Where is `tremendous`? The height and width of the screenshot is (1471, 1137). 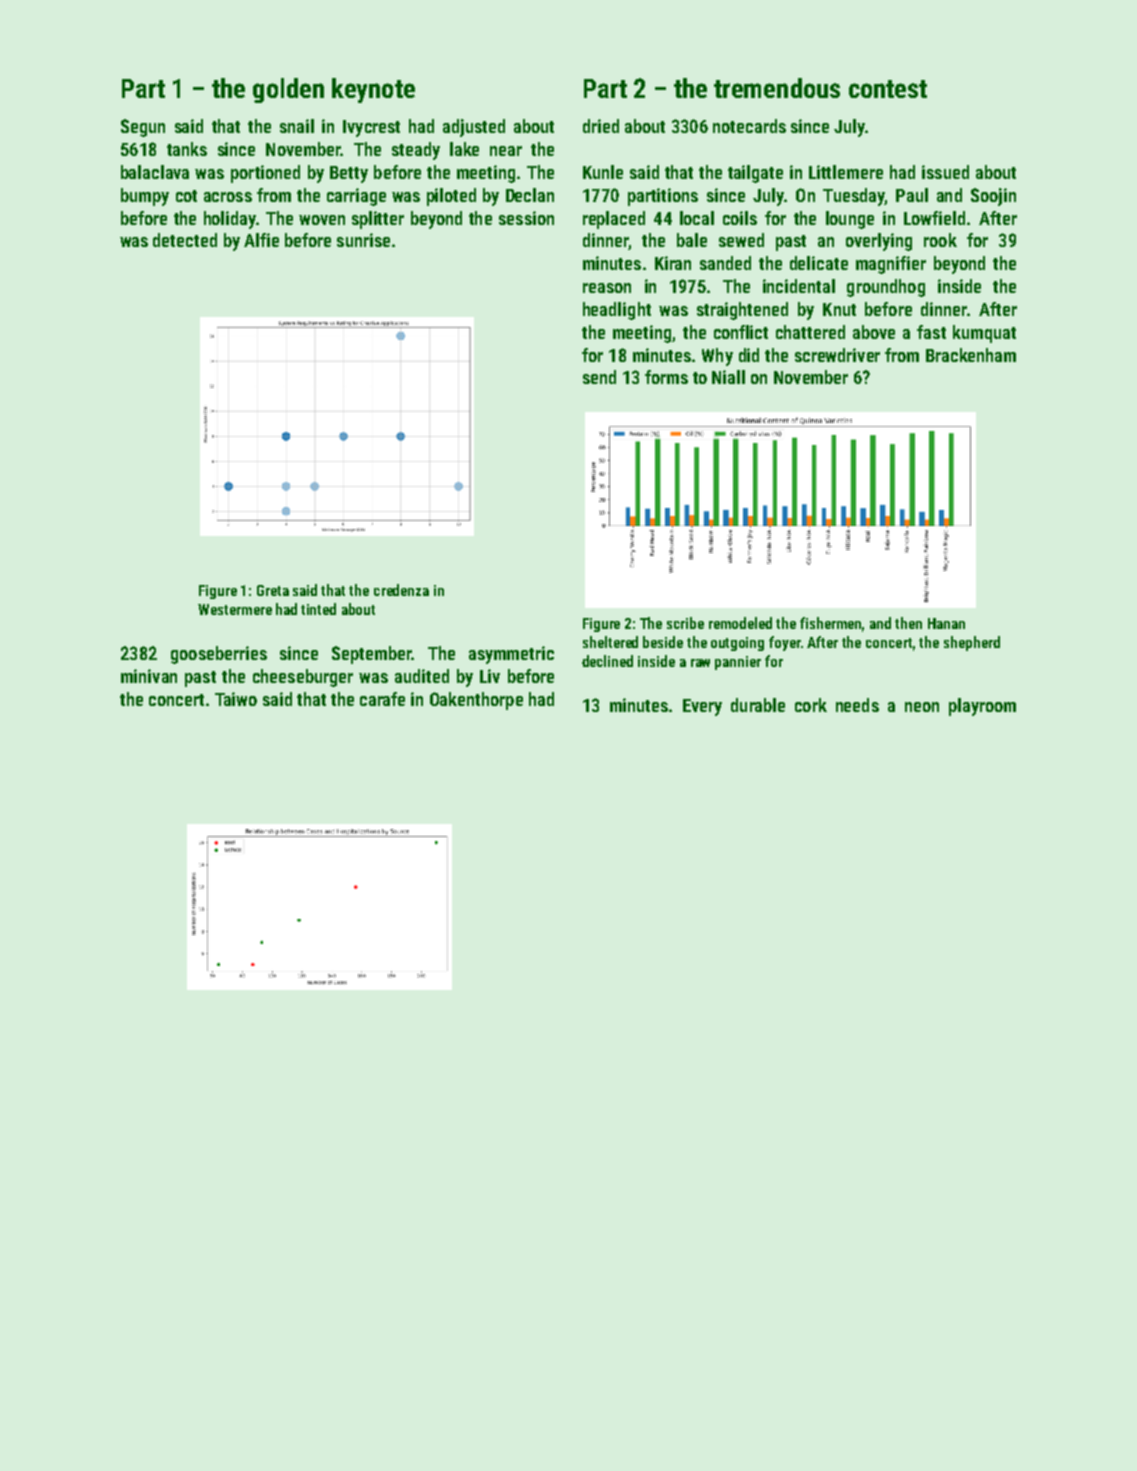 tremendous is located at coordinates (777, 88).
